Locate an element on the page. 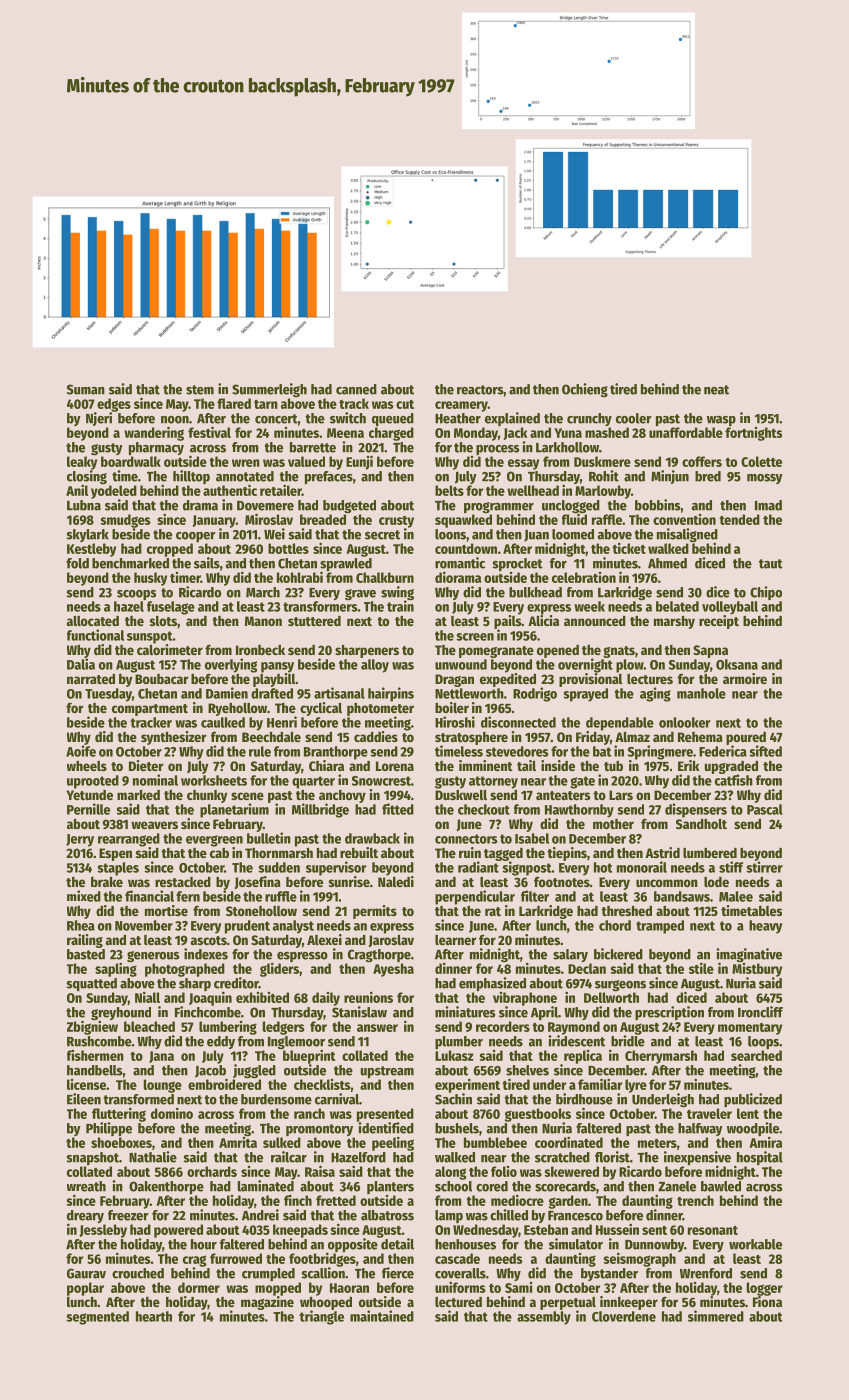 This document has height=1400, width=849. permits is located at coordinates (375, 912).
